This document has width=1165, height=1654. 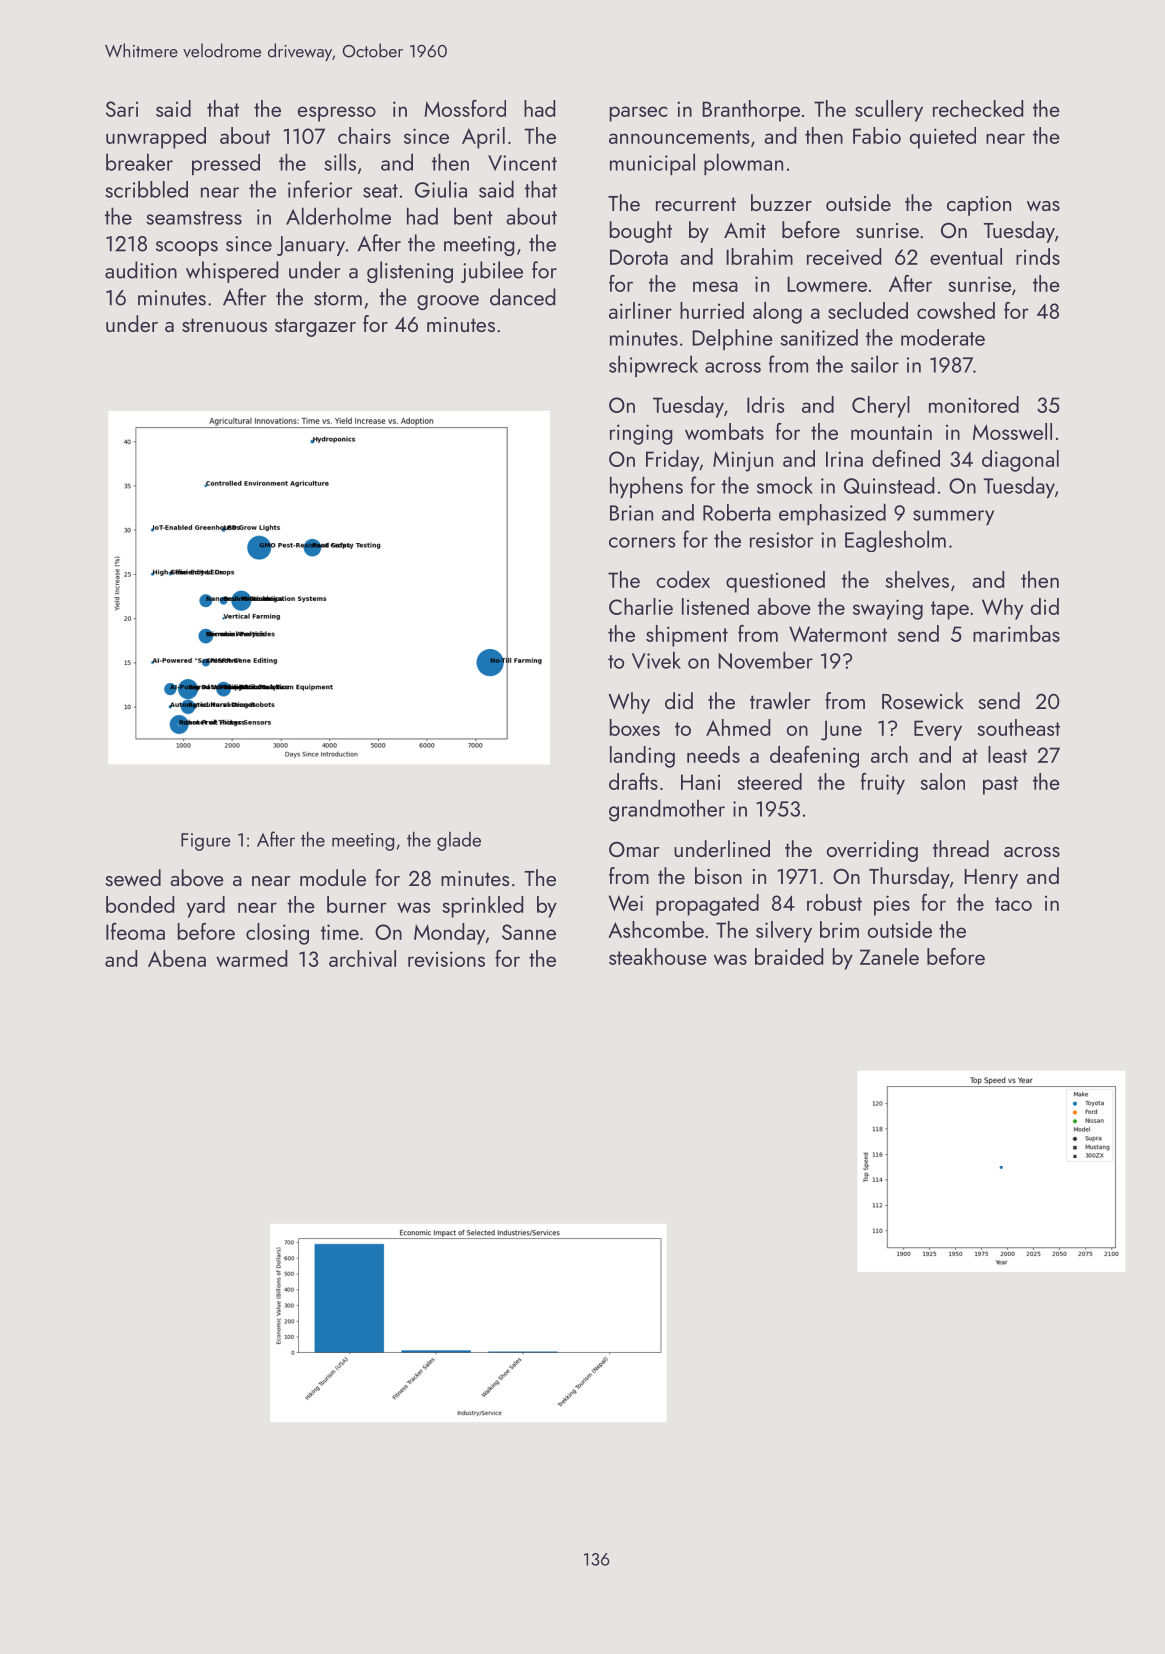 I want to click on scullery, so click(x=889, y=111).
